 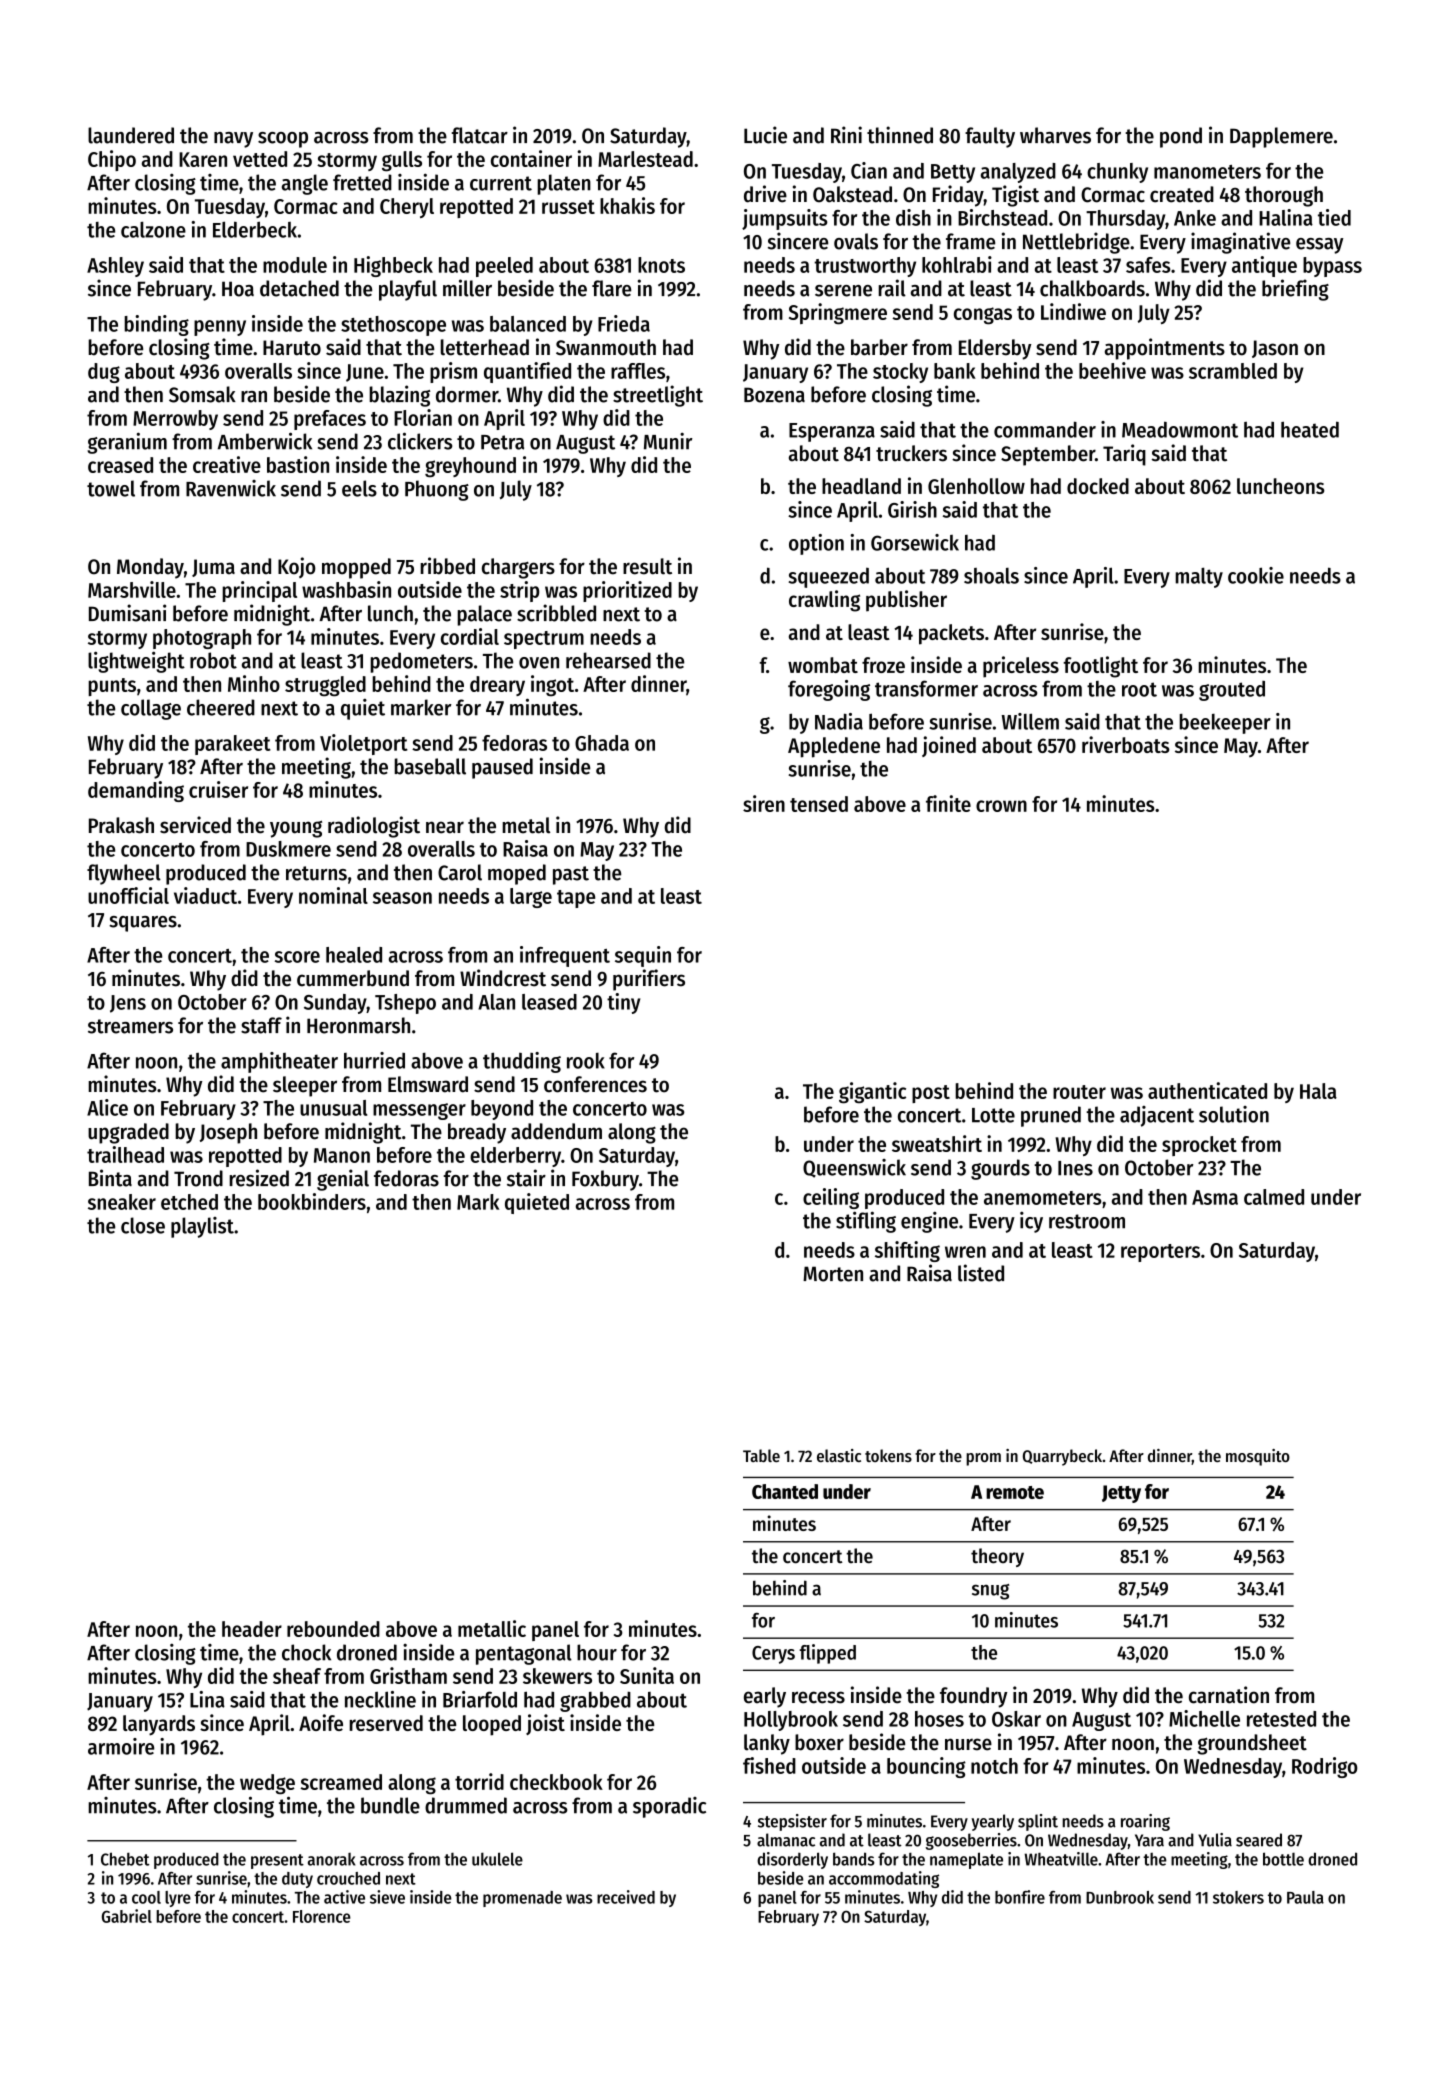 I want to click on khakis, so click(x=627, y=205).
